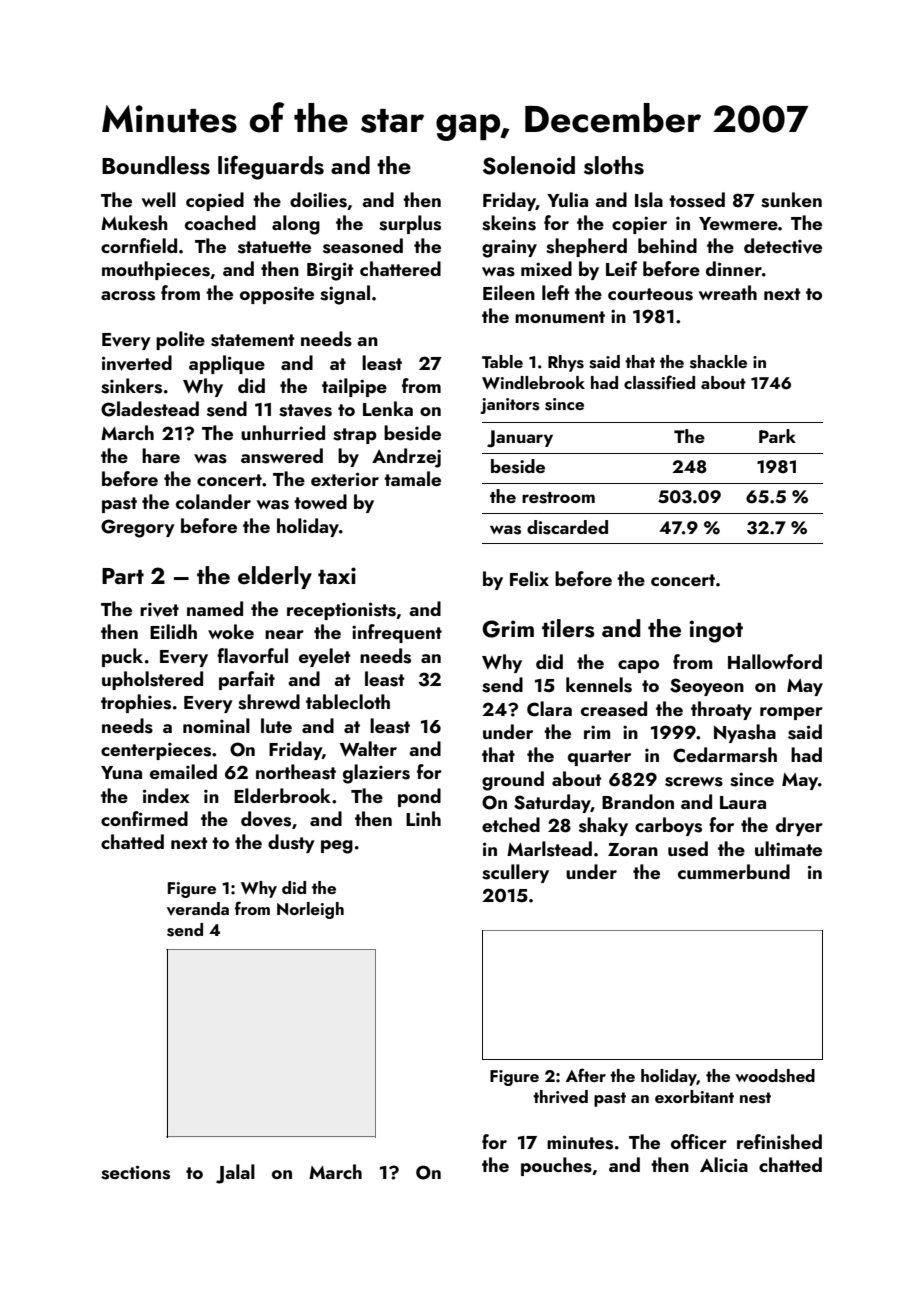 Image resolution: width=924 pixels, height=1308 pixels. Describe the element at coordinates (156, 165) in the page. I see `Boundless` at that location.
